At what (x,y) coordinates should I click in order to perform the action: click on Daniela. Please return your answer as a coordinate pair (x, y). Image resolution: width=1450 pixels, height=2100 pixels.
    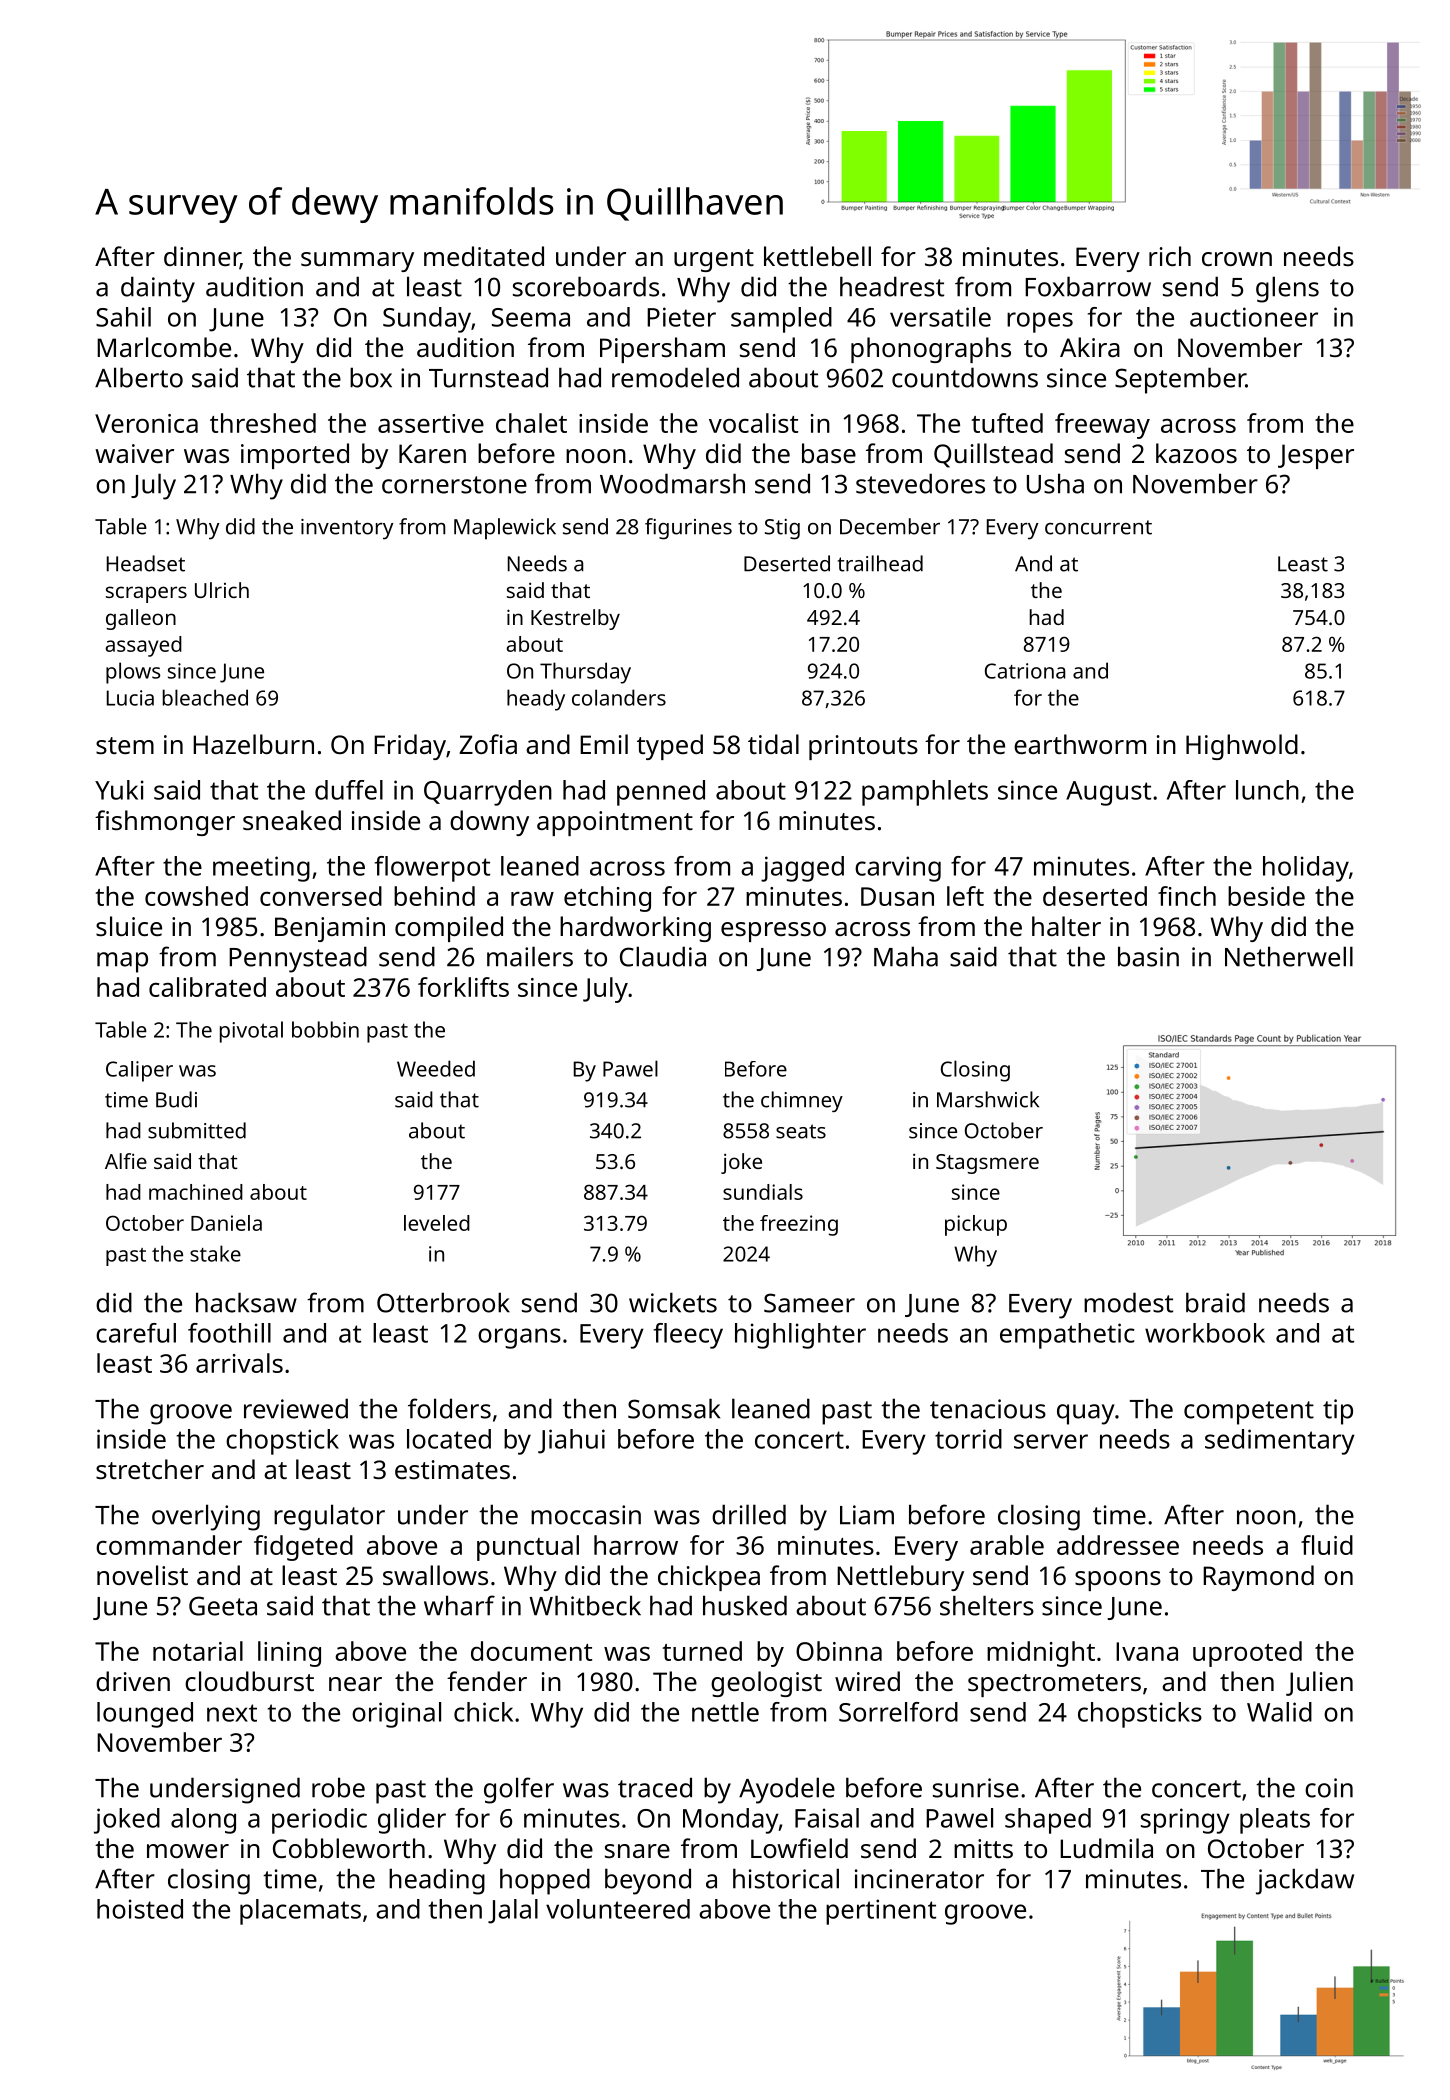
    Looking at the image, I should click on (226, 1223).
